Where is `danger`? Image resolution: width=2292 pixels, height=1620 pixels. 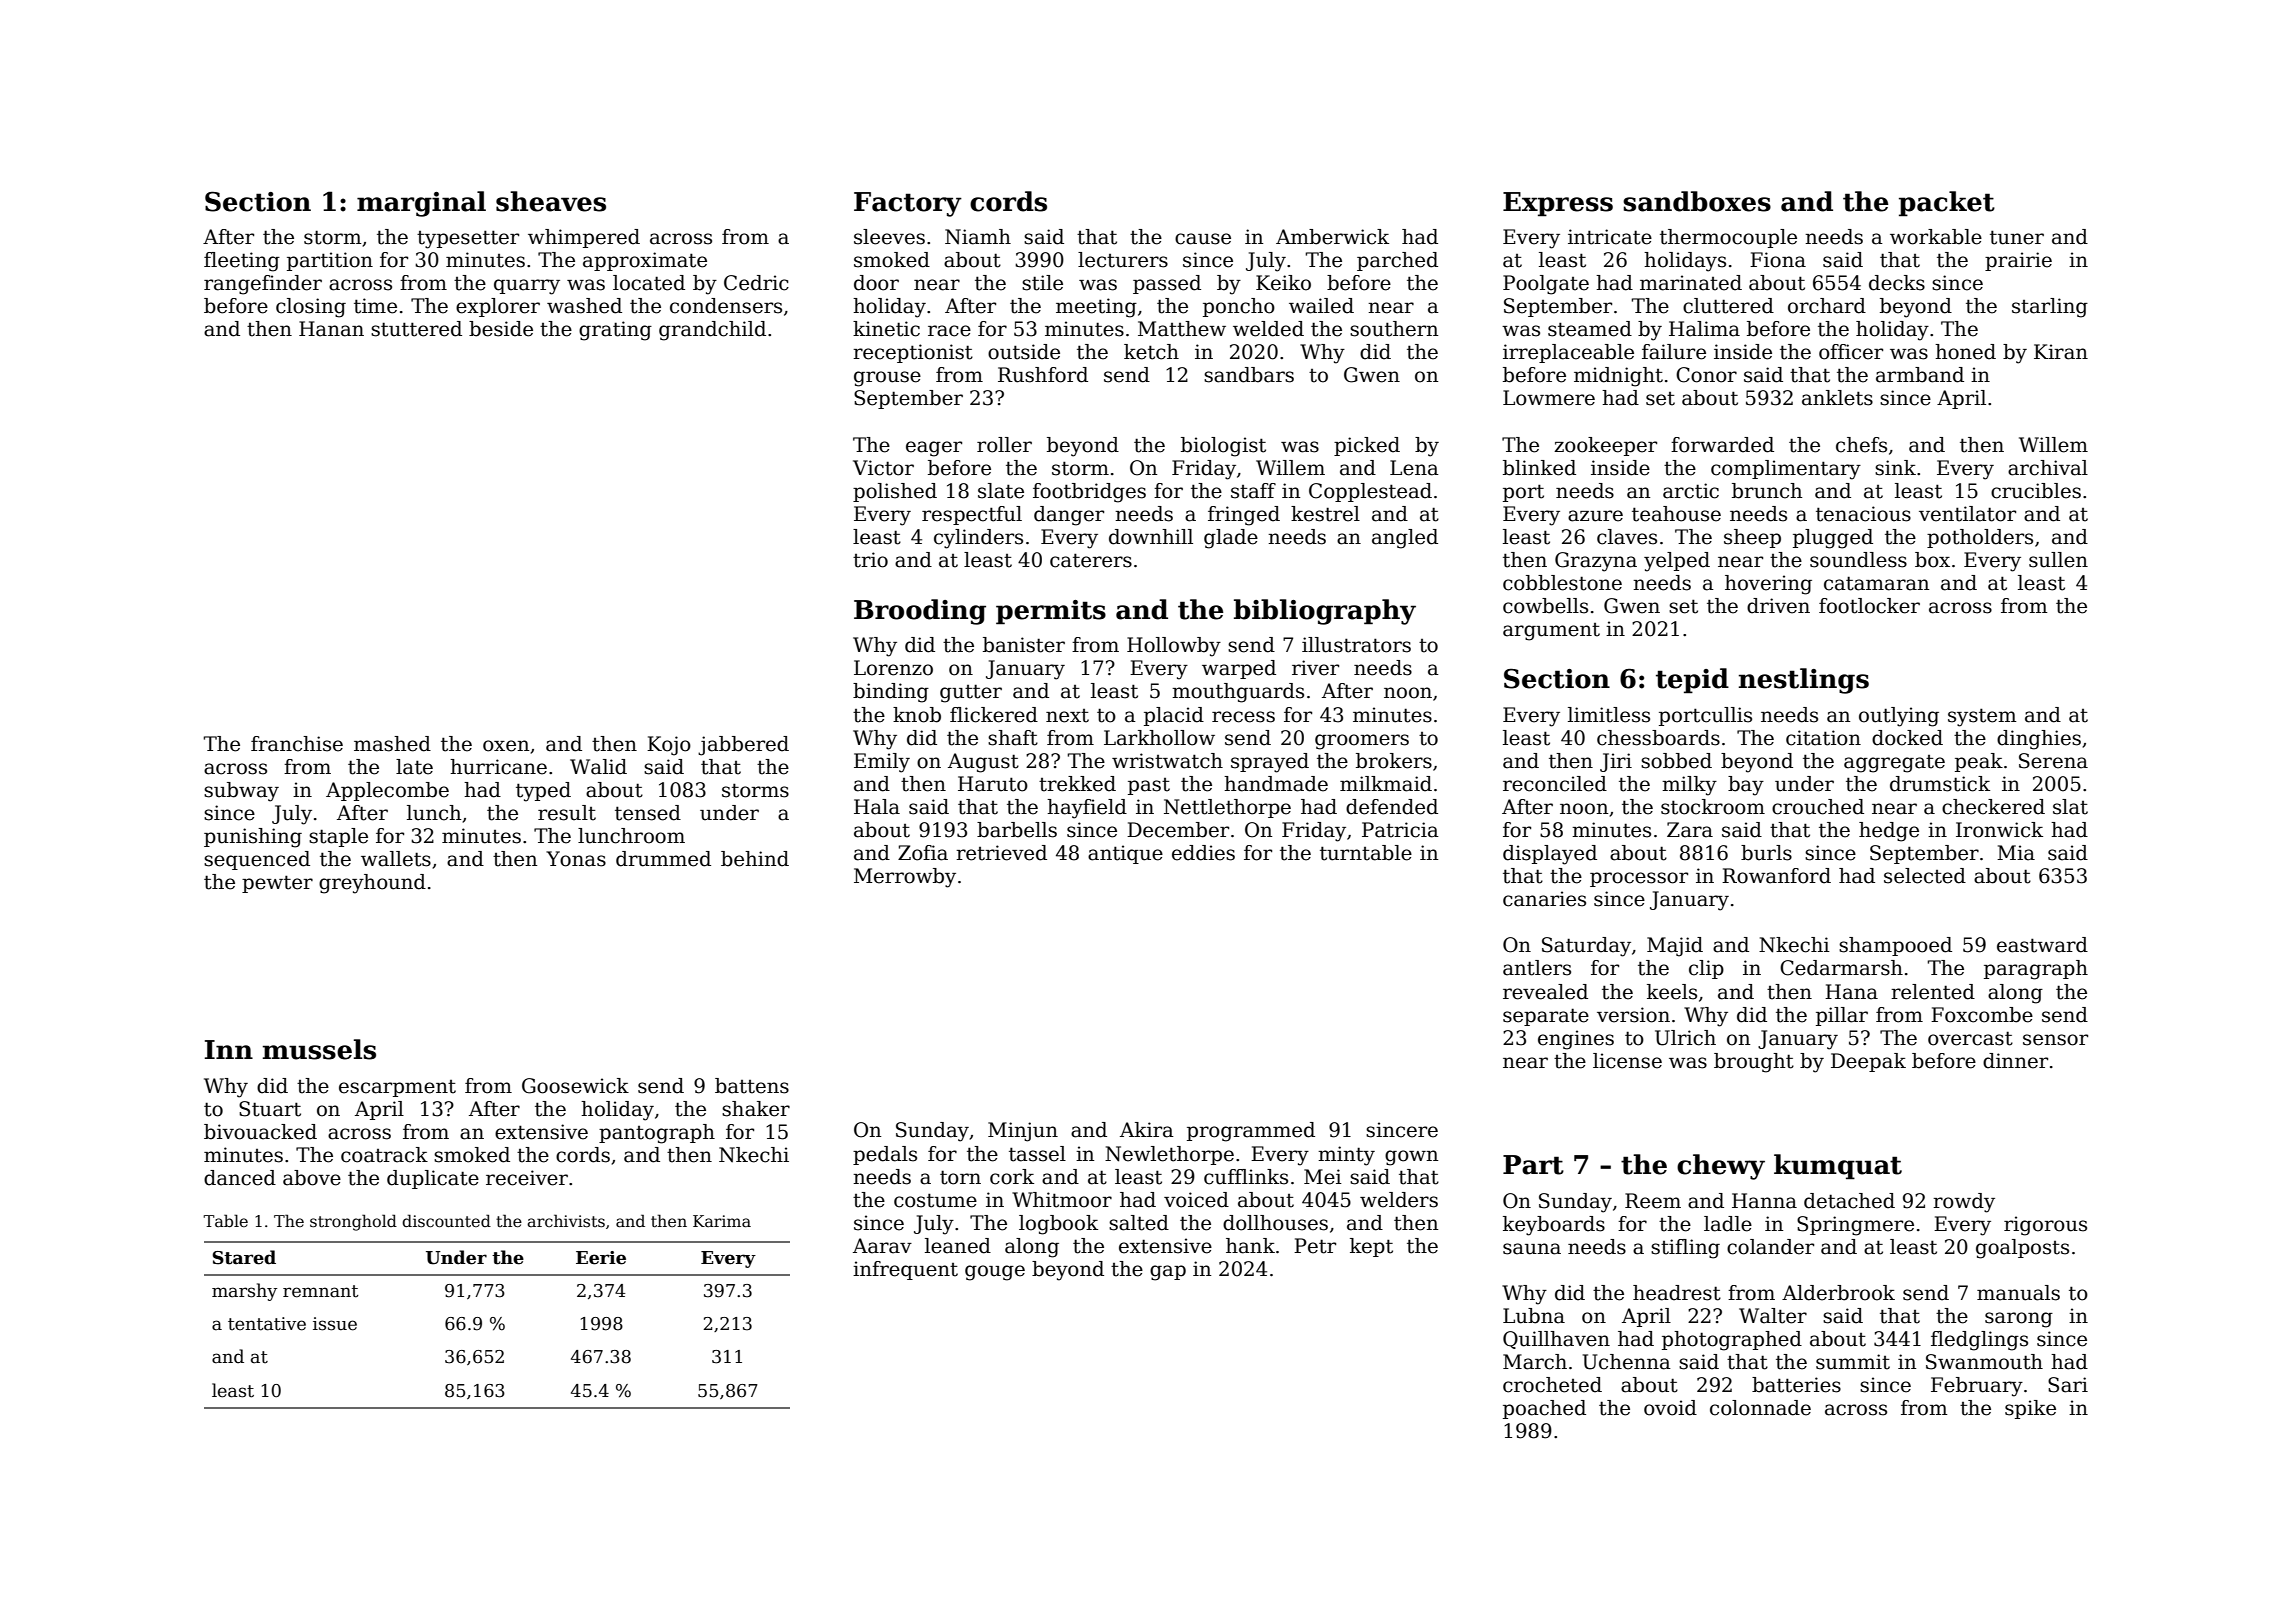
danger is located at coordinates (1069, 516).
